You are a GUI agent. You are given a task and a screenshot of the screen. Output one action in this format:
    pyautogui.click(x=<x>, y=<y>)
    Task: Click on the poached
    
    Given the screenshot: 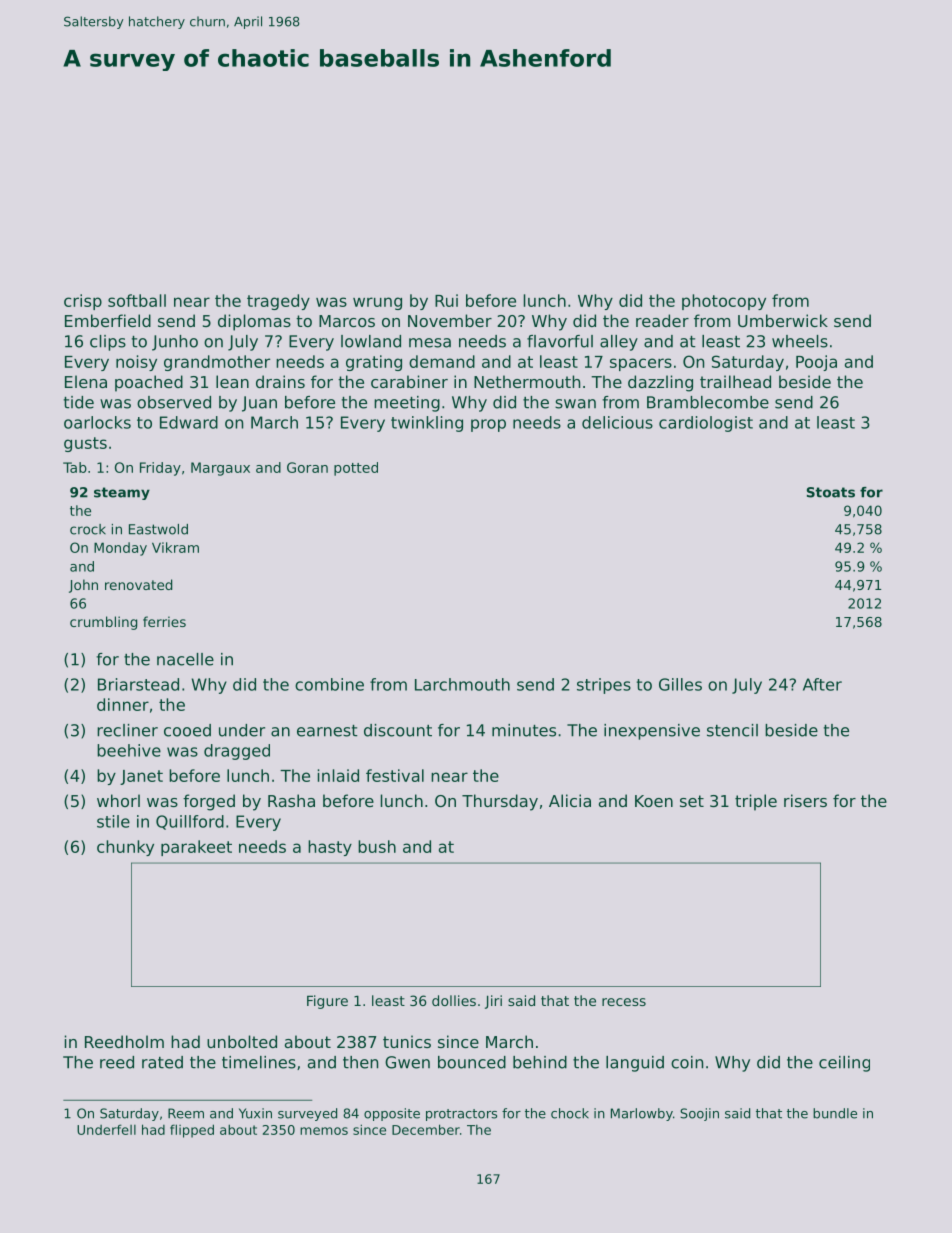 What is the action you would take?
    pyautogui.click(x=149, y=383)
